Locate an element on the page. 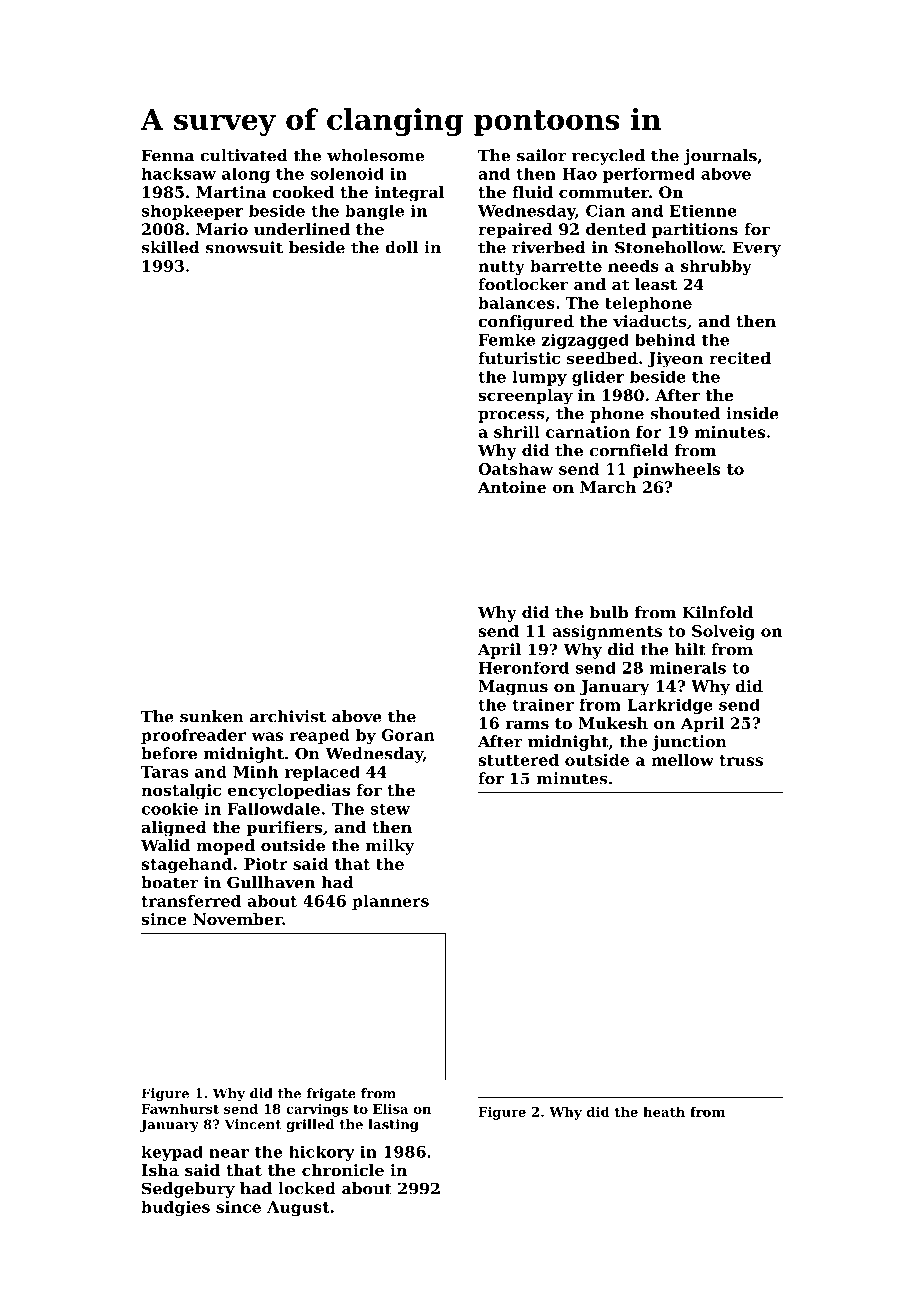  wholesome is located at coordinates (375, 155).
